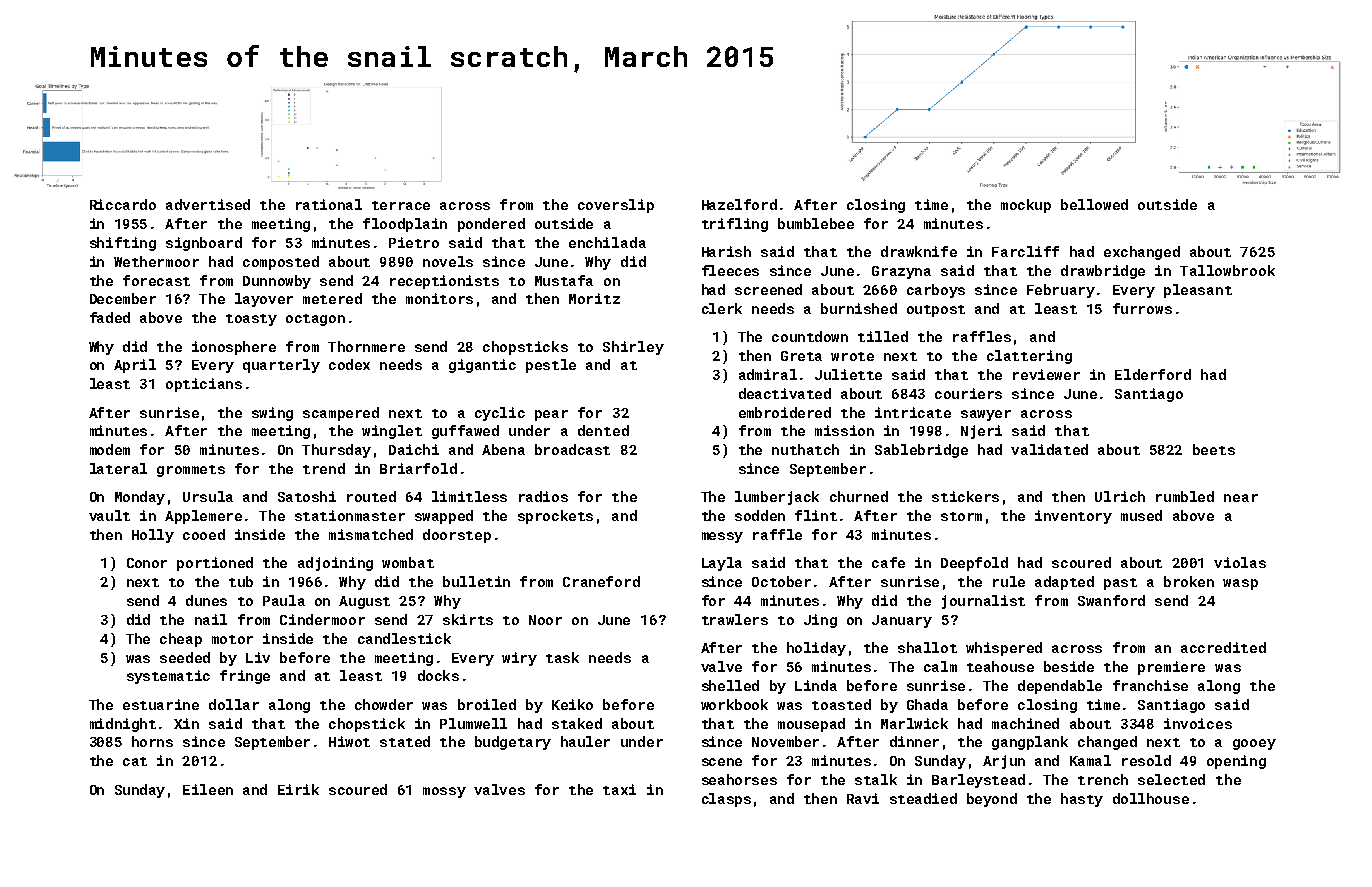 This document has width=1372, height=887. What do you see at coordinates (921, 451) in the document?
I see `Sablebridge` at bounding box center [921, 451].
